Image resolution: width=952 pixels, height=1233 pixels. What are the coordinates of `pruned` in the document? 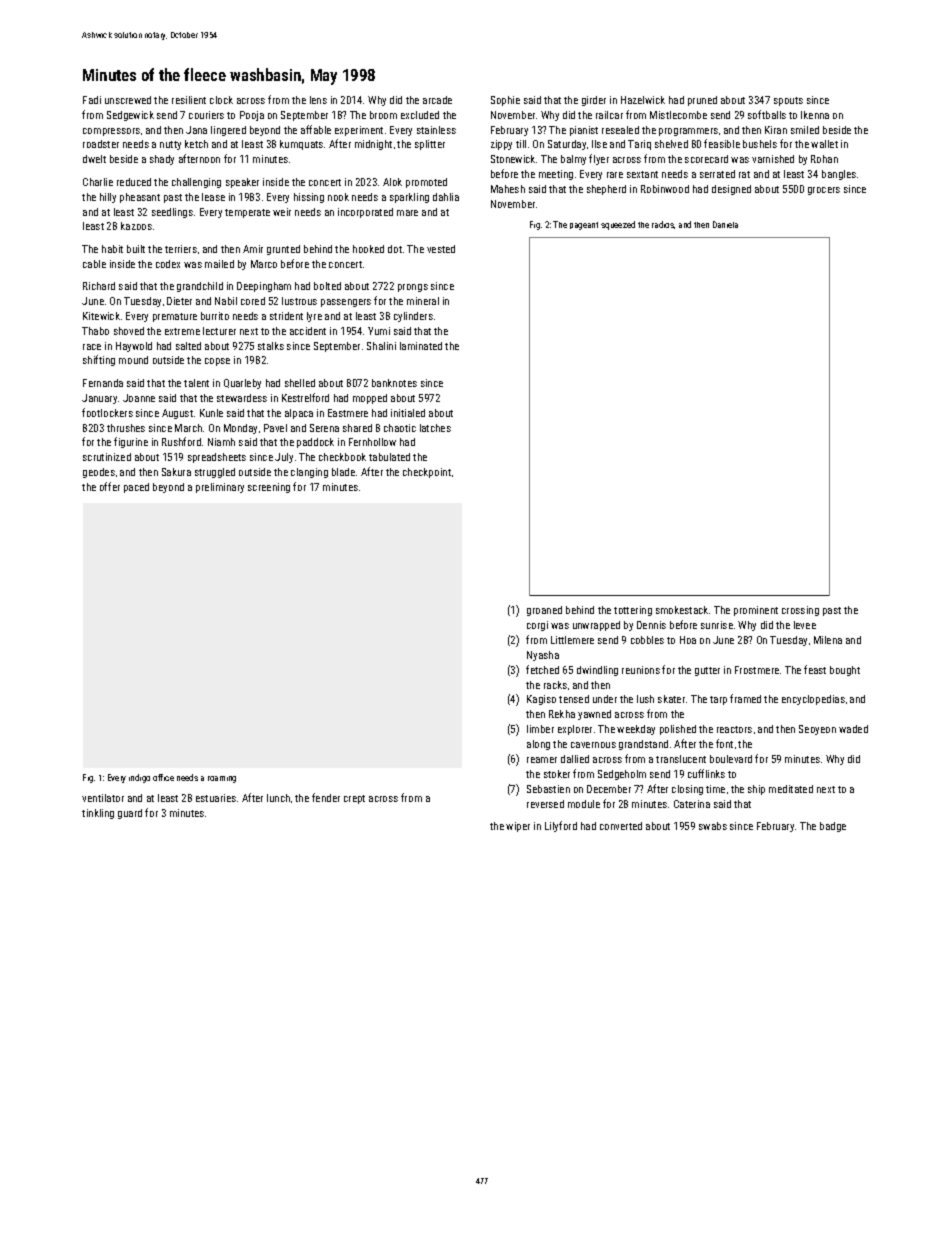 It's located at (702, 101).
